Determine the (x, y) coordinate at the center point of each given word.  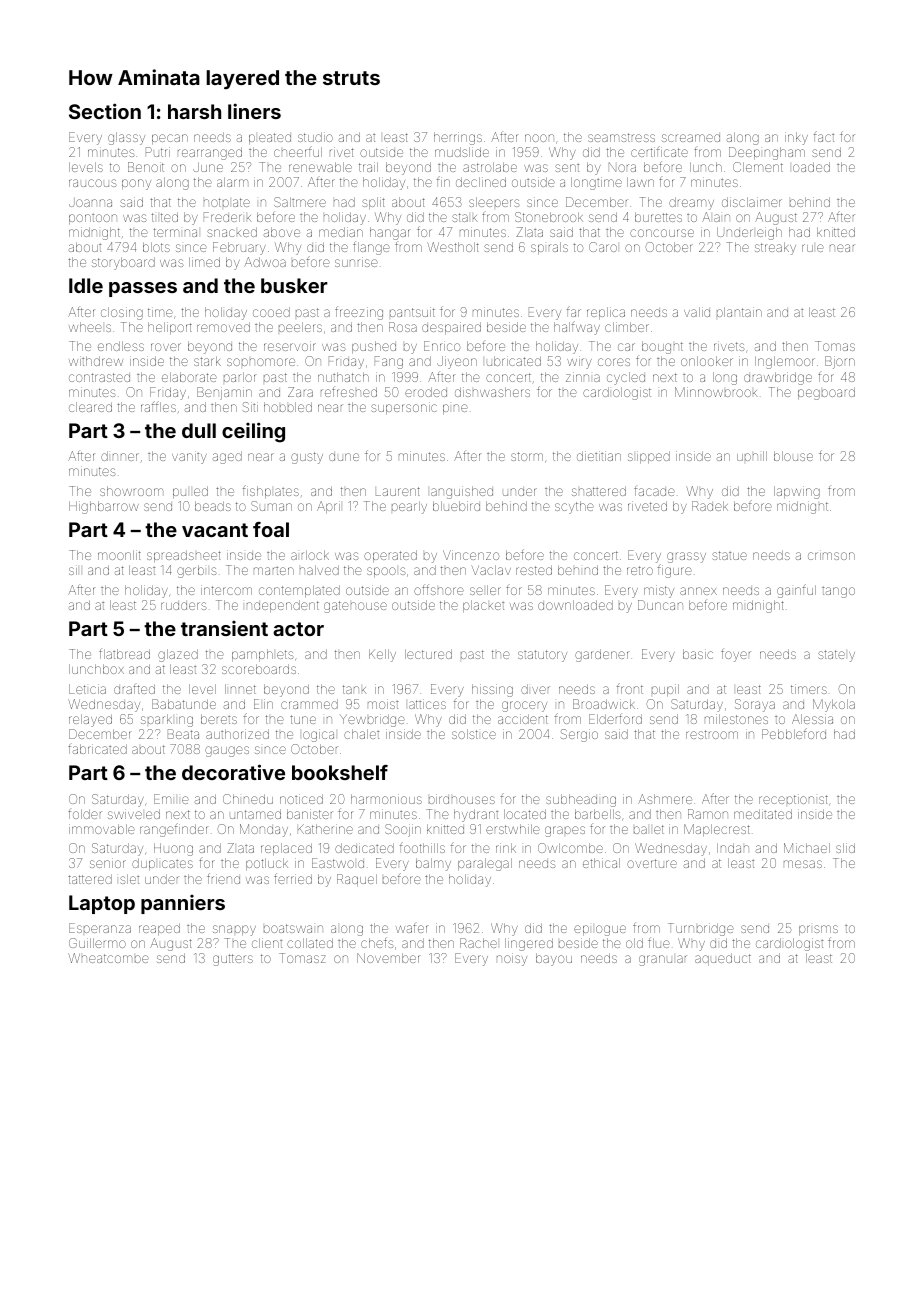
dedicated (364, 848)
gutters (233, 960)
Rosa (403, 327)
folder (85, 814)
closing (122, 313)
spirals (549, 248)
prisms (818, 930)
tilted (165, 217)
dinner (120, 456)
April (328, 507)
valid (697, 312)
